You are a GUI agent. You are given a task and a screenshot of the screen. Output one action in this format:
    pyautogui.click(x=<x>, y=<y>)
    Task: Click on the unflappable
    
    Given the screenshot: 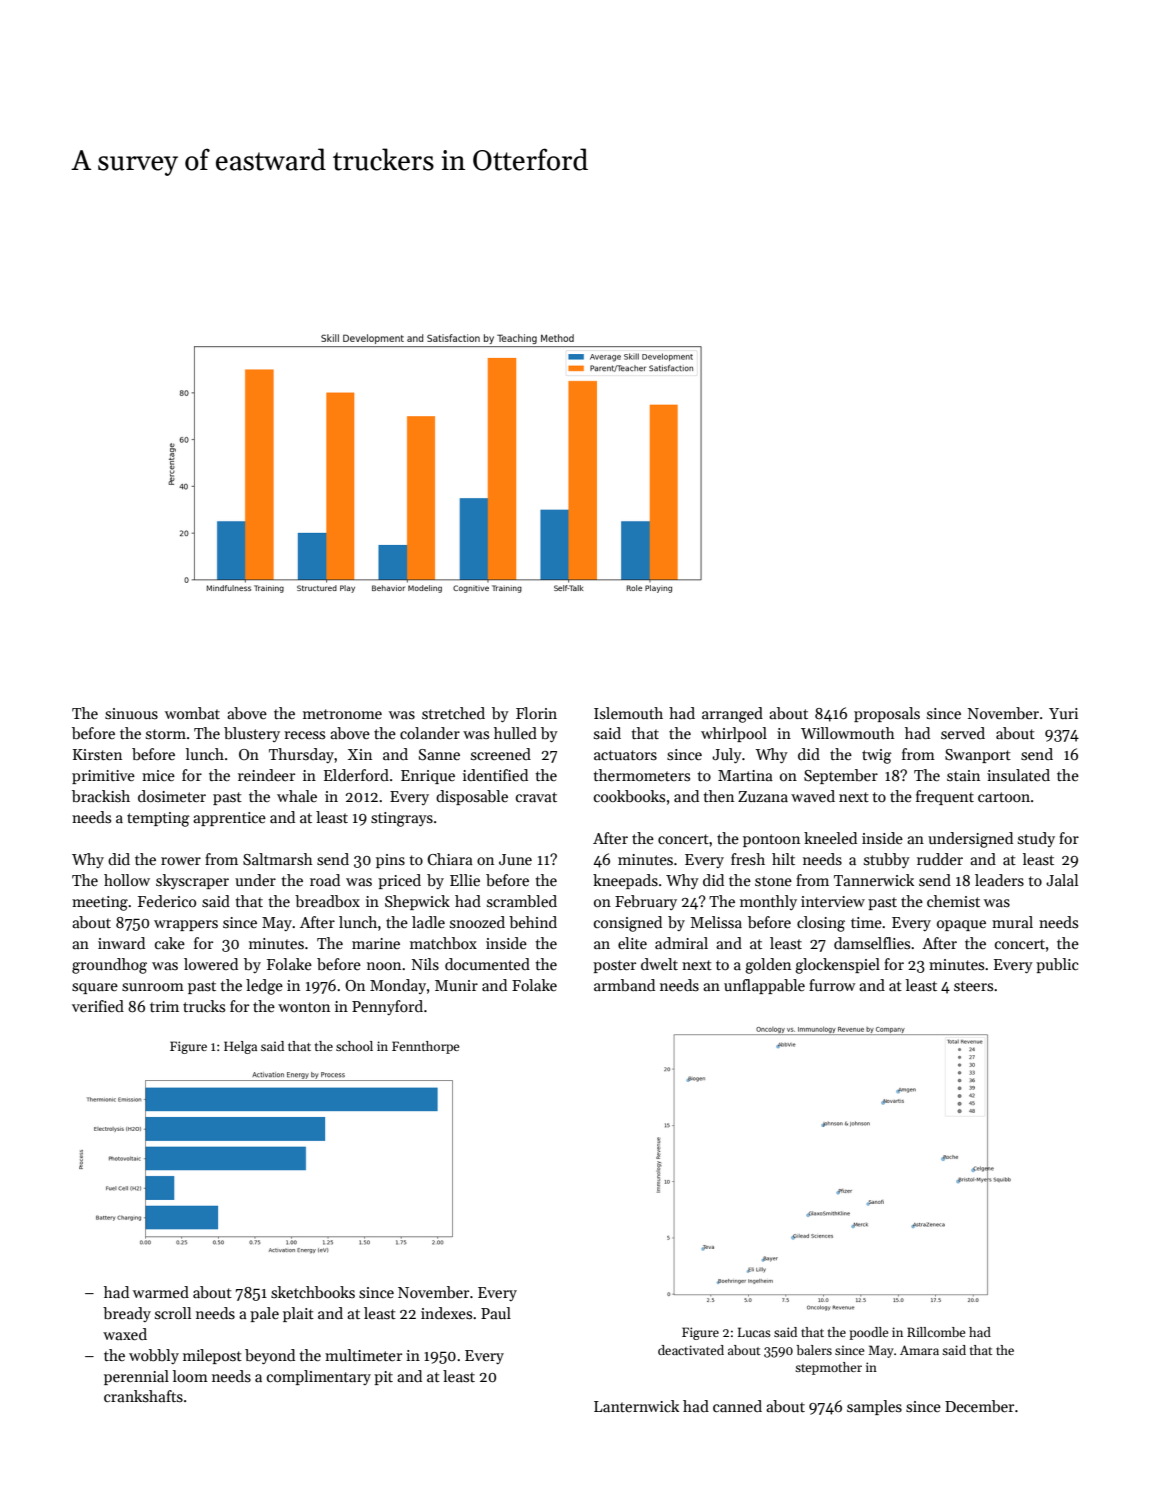 What is the action you would take?
    pyautogui.click(x=764, y=986)
